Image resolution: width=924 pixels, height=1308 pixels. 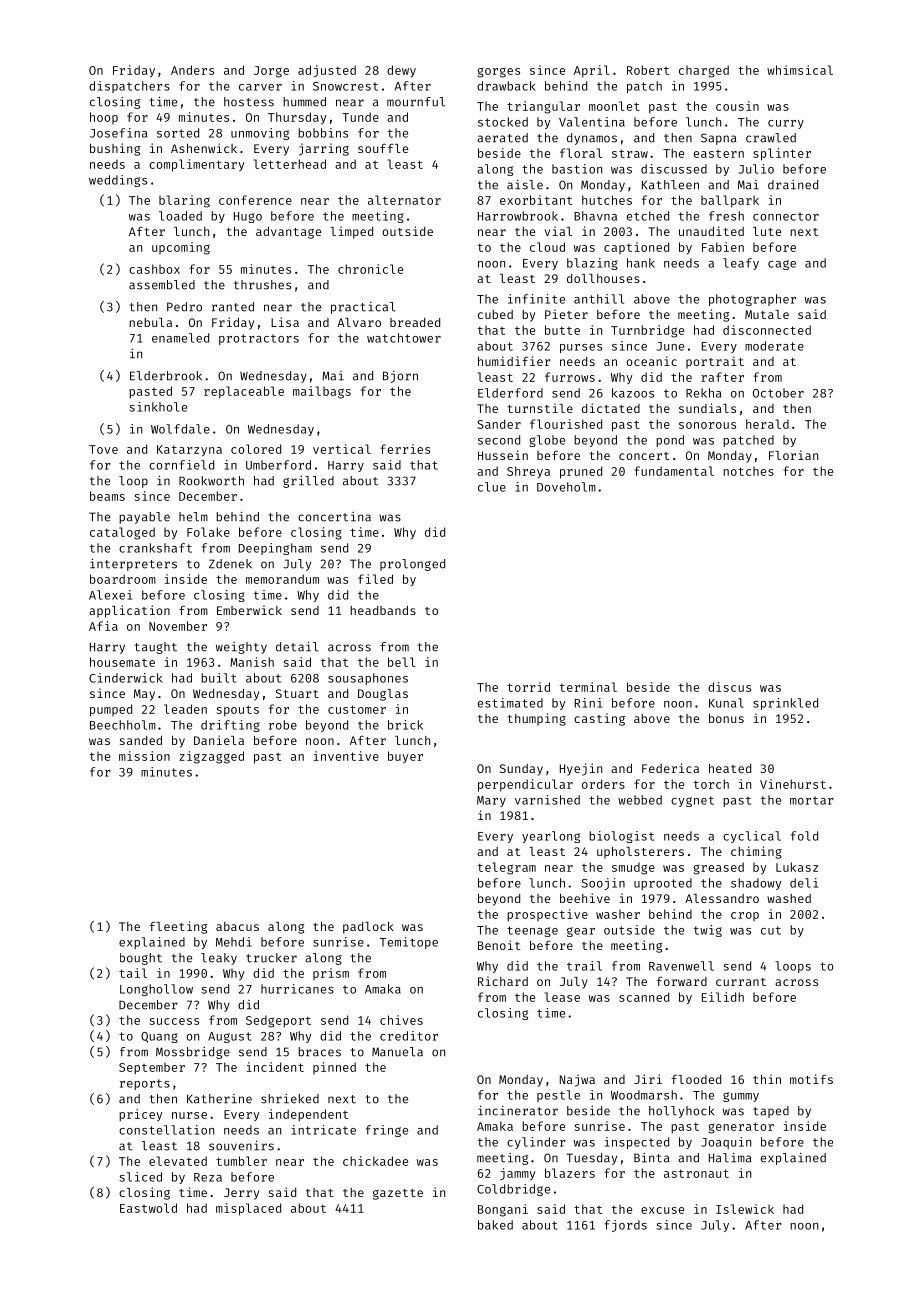 What do you see at coordinates (319, 1052) in the screenshot?
I see `braces` at bounding box center [319, 1052].
